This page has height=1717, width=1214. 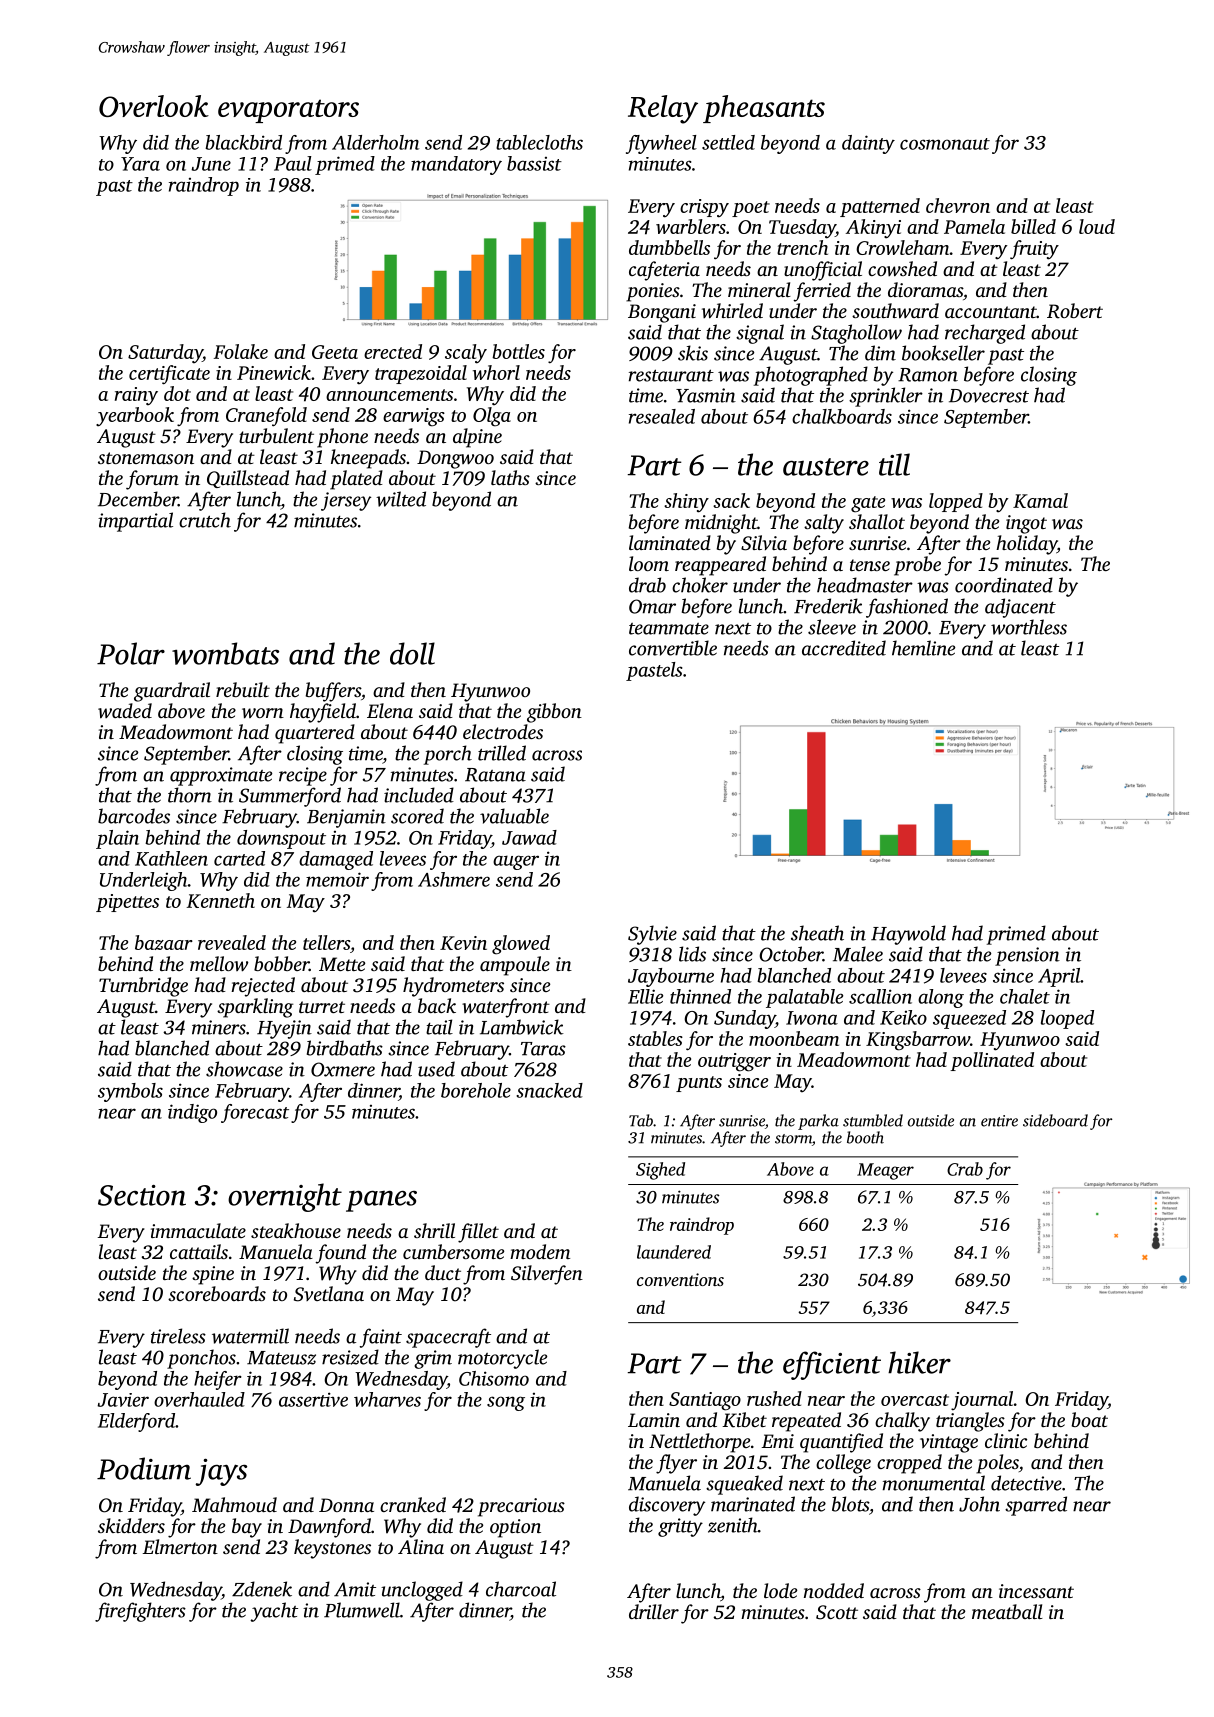 I want to click on mandatory, so click(x=456, y=165).
